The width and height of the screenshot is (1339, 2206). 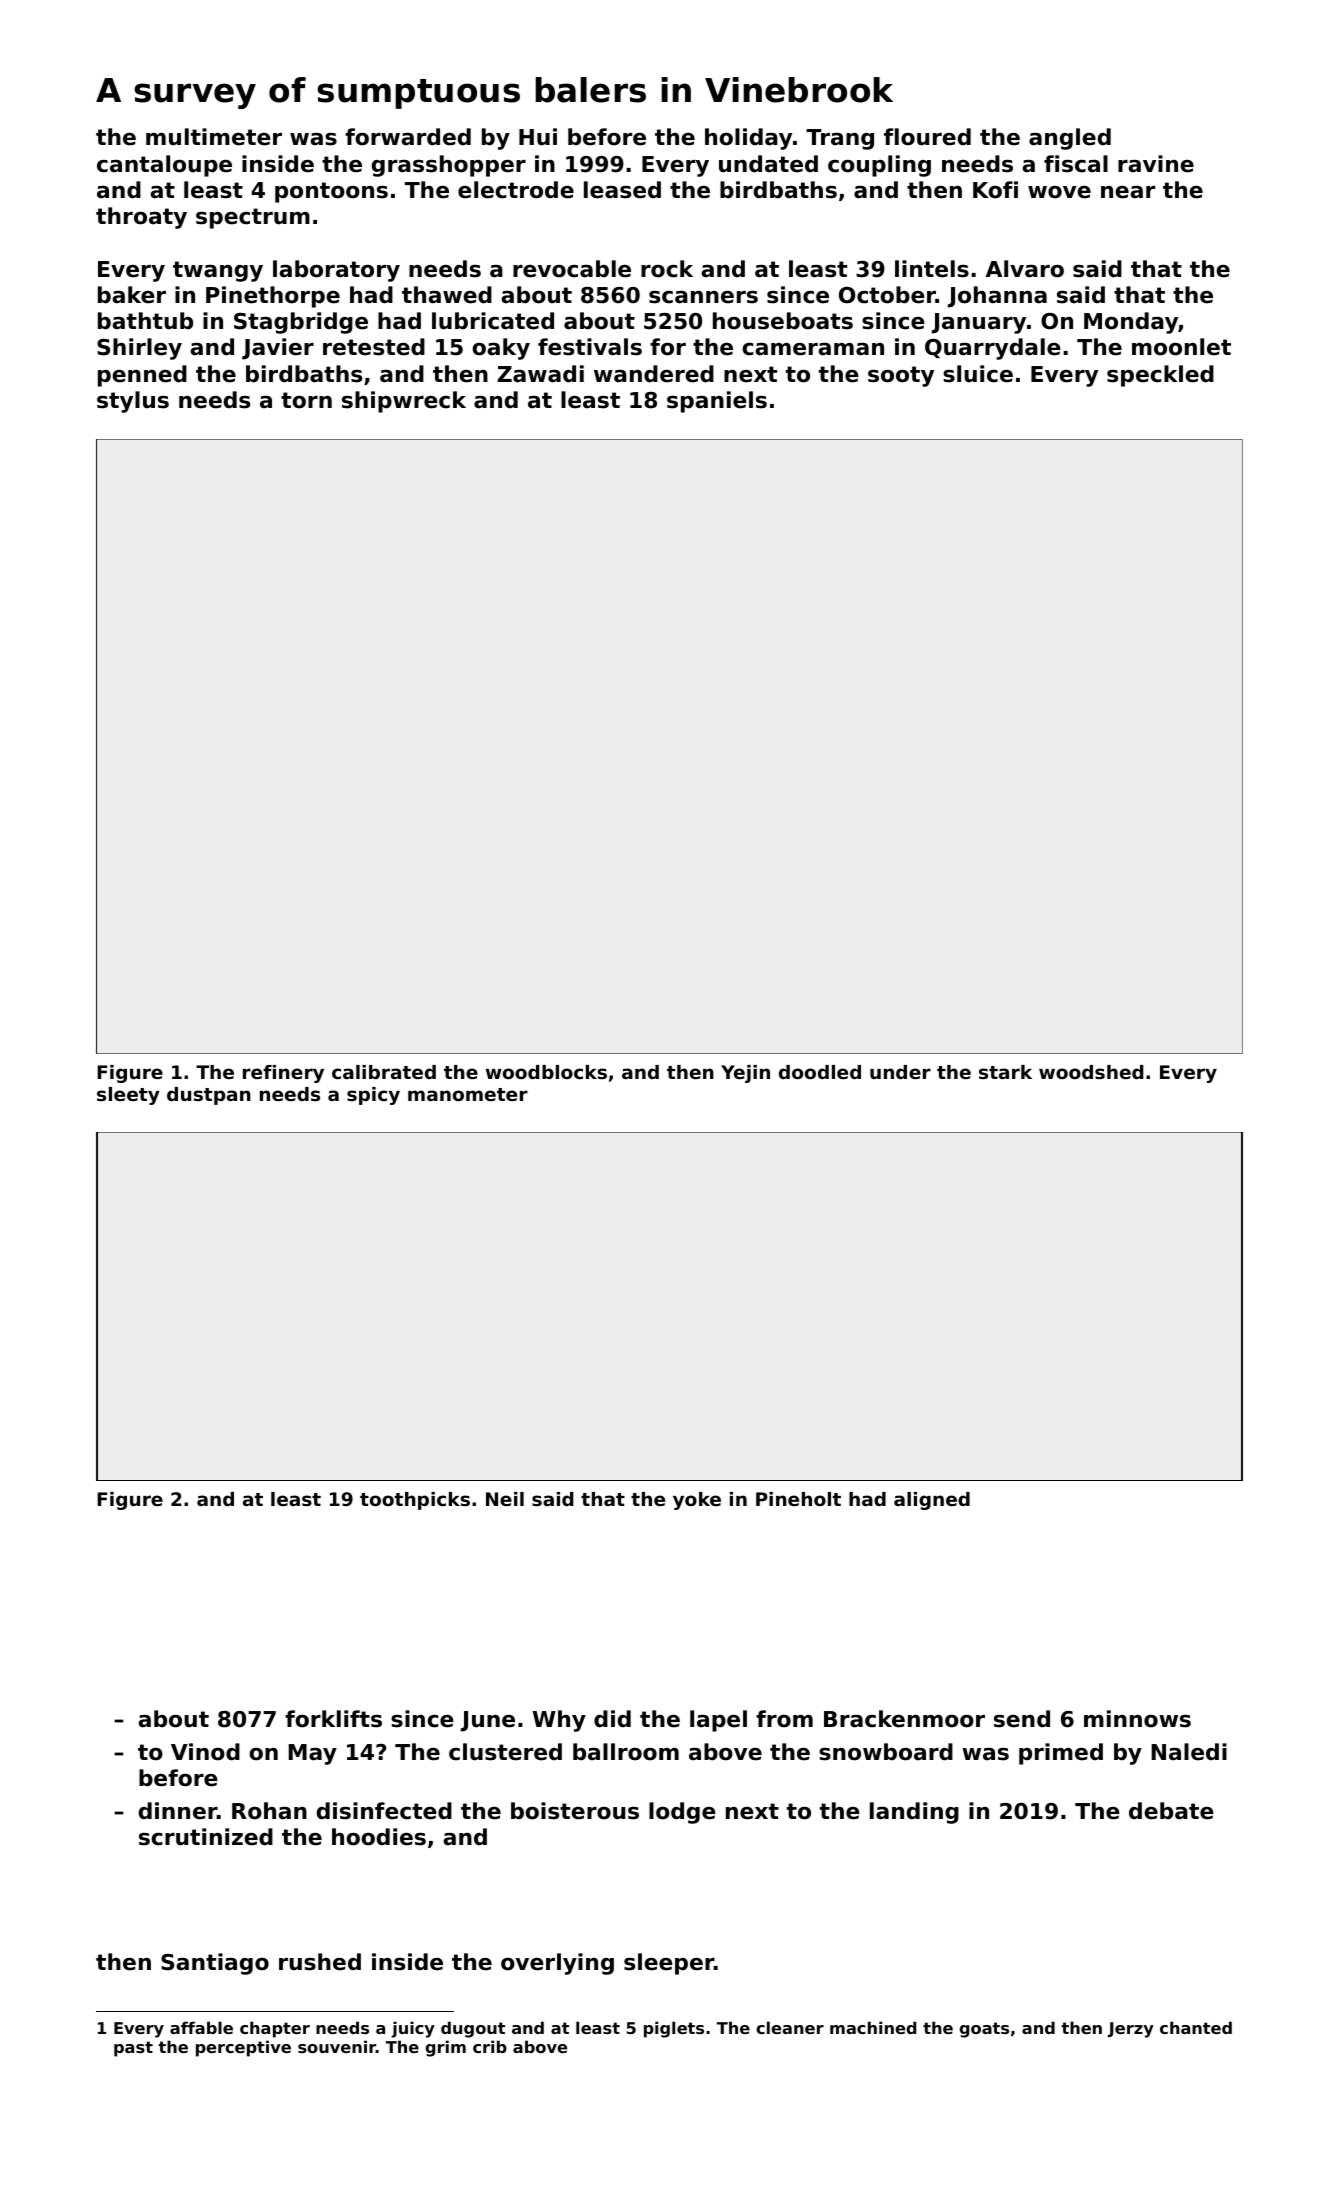 What do you see at coordinates (164, 166) in the screenshot?
I see `cantaloupe` at bounding box center [164, 166].
